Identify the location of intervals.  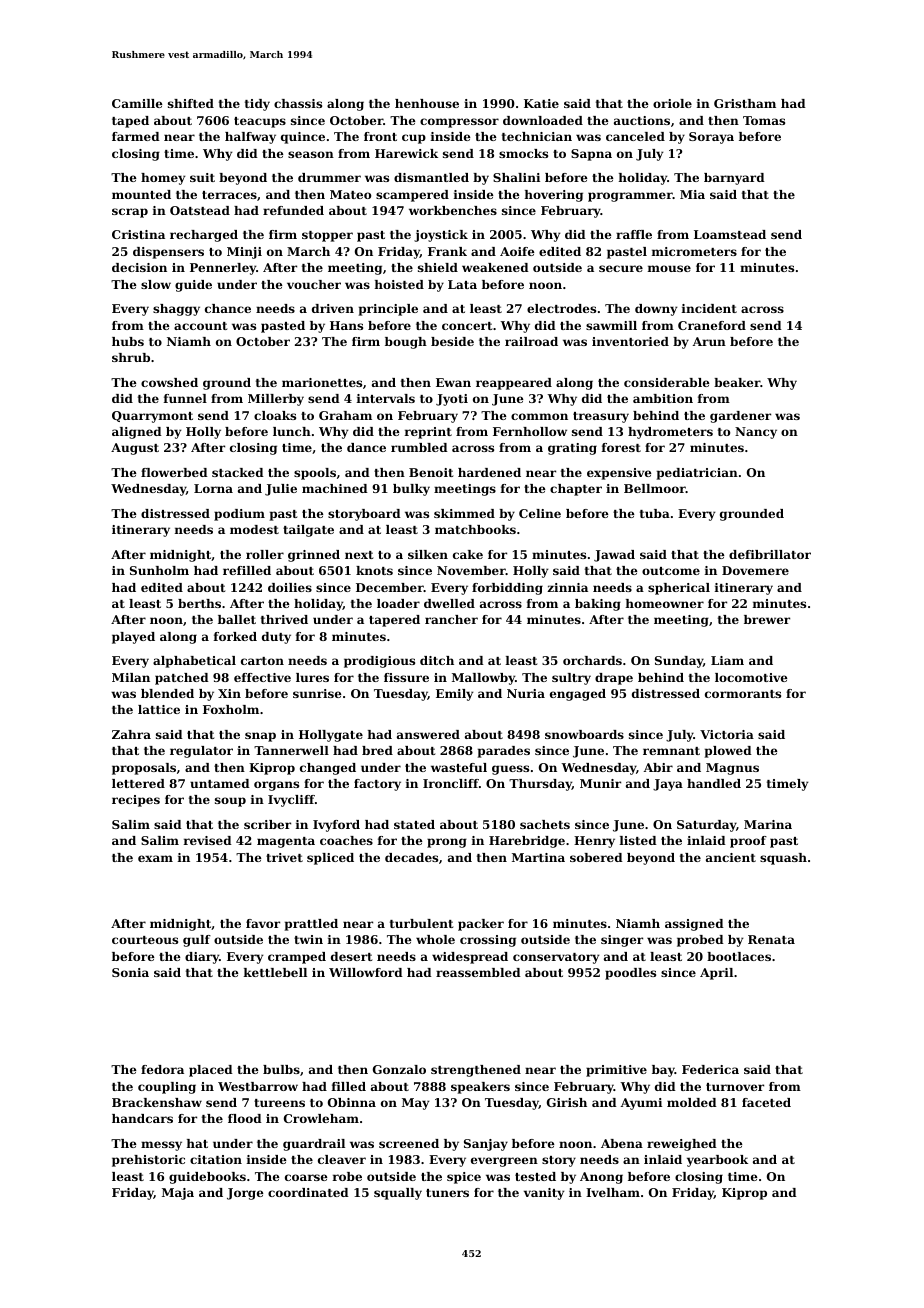
(386, 398).
